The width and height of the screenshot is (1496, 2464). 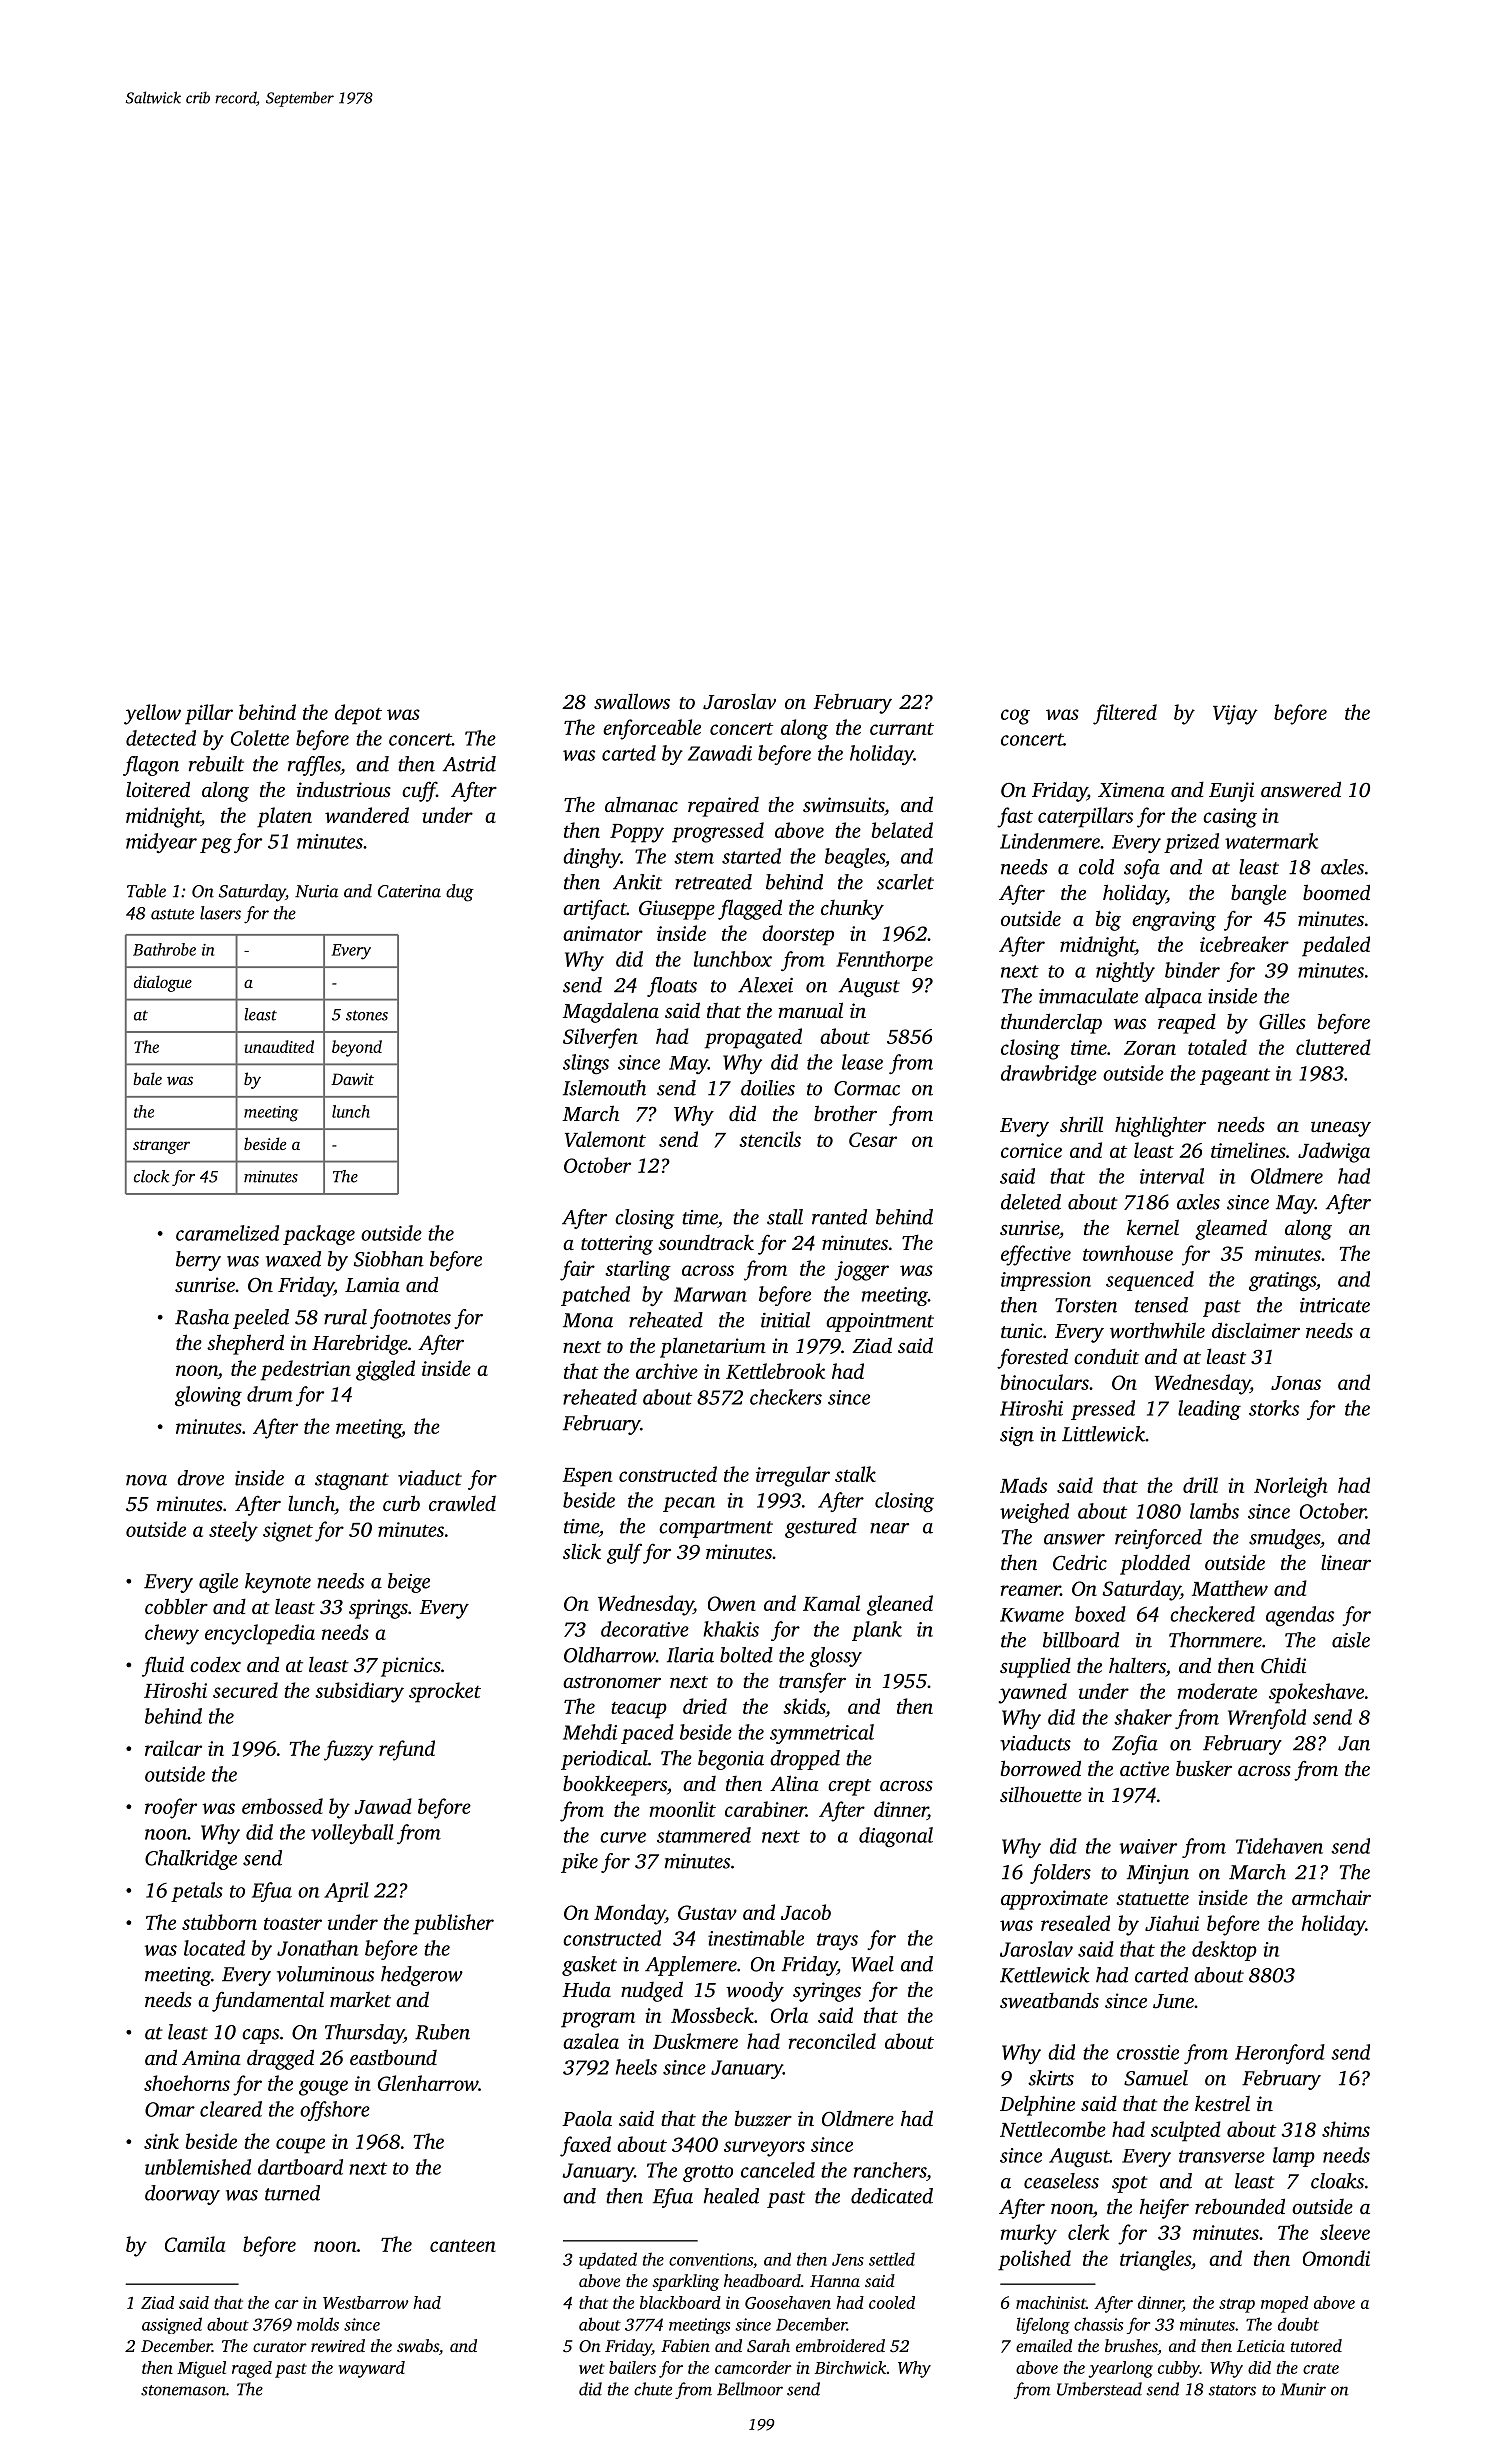 What do you see at coordinates (1125, 714) in the screenshot?
I see `filtered` at bounding box center [1125, 714].
